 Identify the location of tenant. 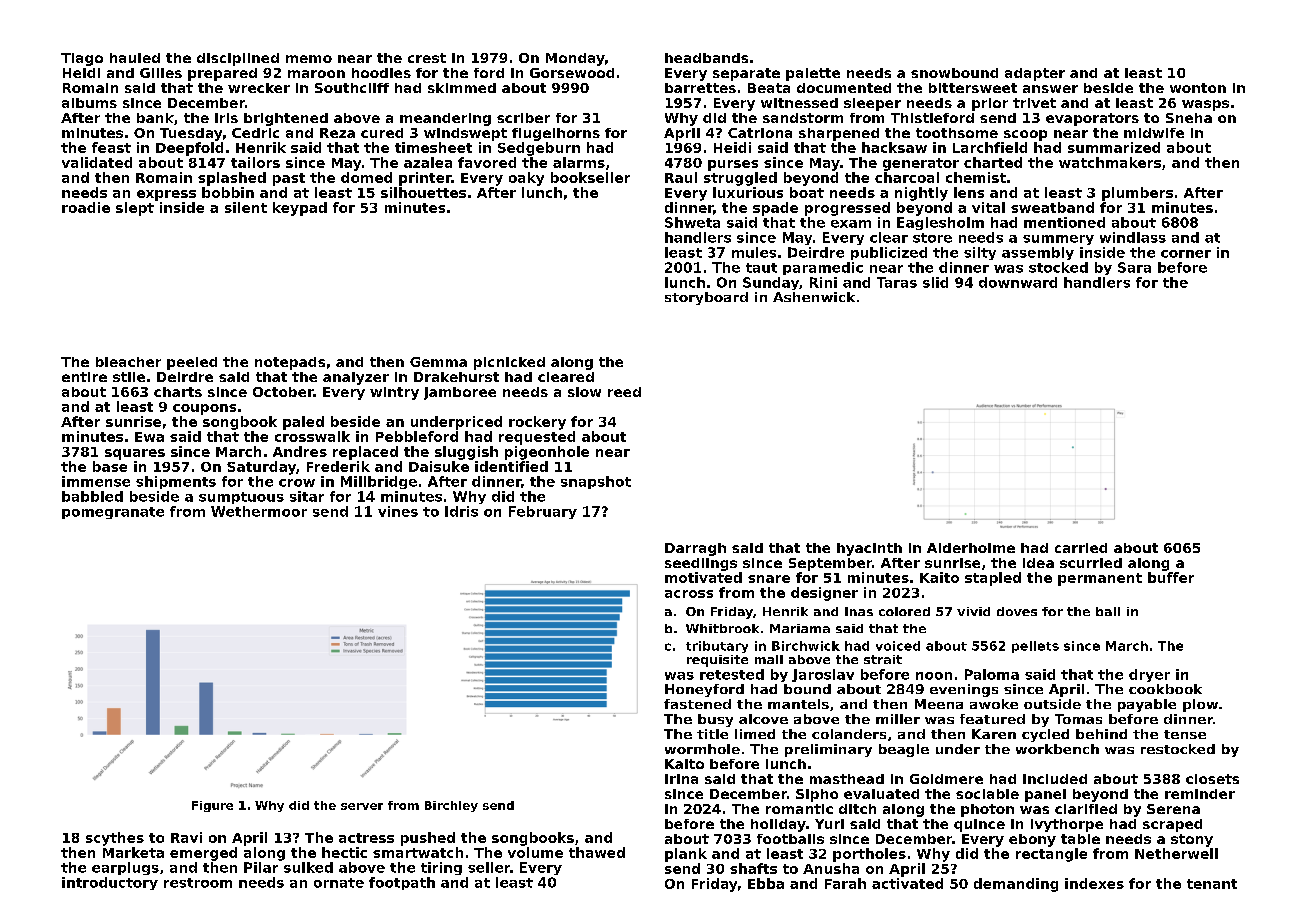
(1212, 884).
